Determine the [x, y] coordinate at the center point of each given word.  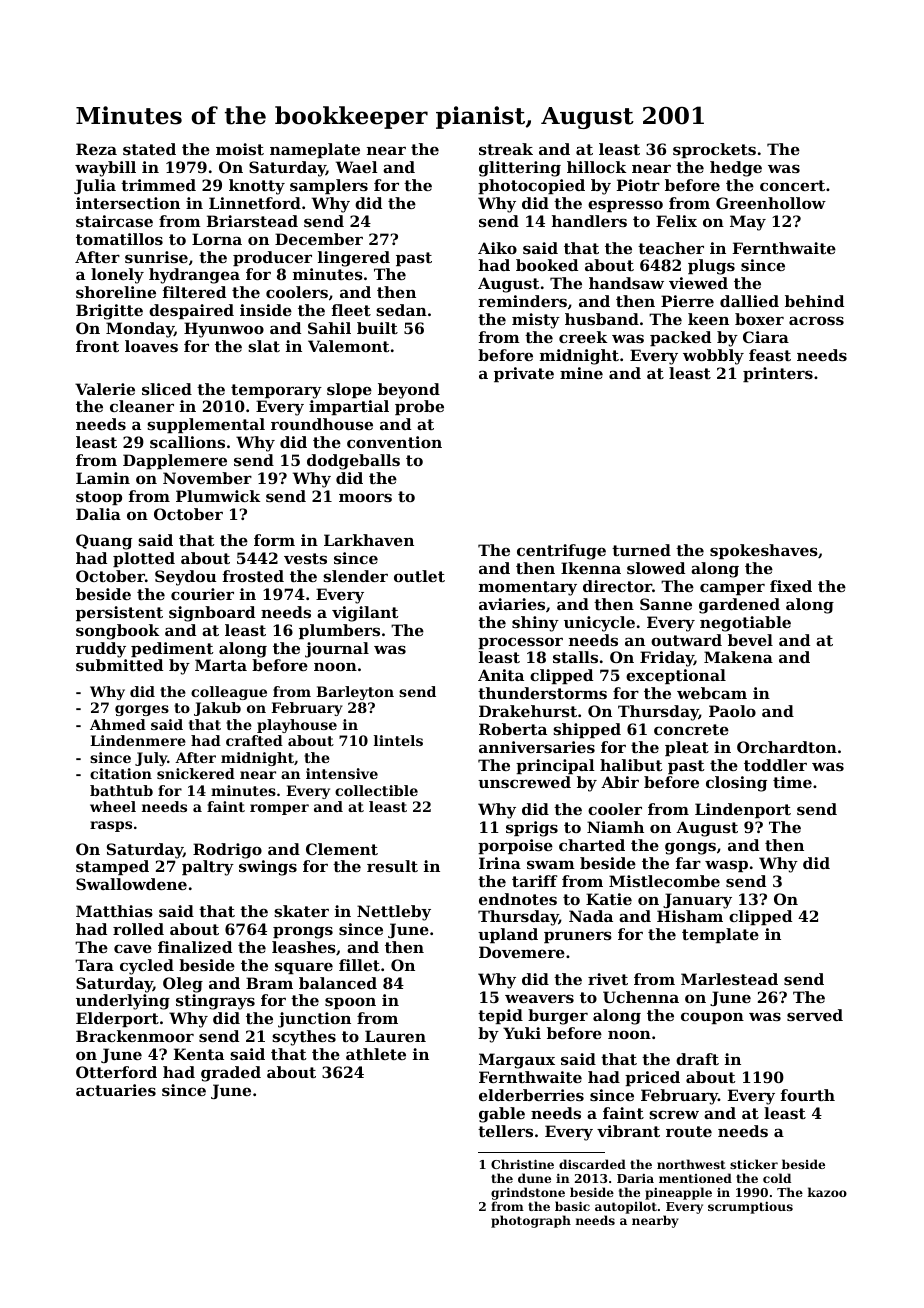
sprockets [714, 150]
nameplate [315, 150]
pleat [687, 748]
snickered [196, 773]
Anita [501, 675]
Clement [342, 849]
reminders [522, 301]
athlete [376, 1054]
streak [506, 149]
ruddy [101, 650]
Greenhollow [771, 203]
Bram [269, 983]
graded [231, 1074]
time [792, 782]
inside [266, 310]
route [689, 1131]
